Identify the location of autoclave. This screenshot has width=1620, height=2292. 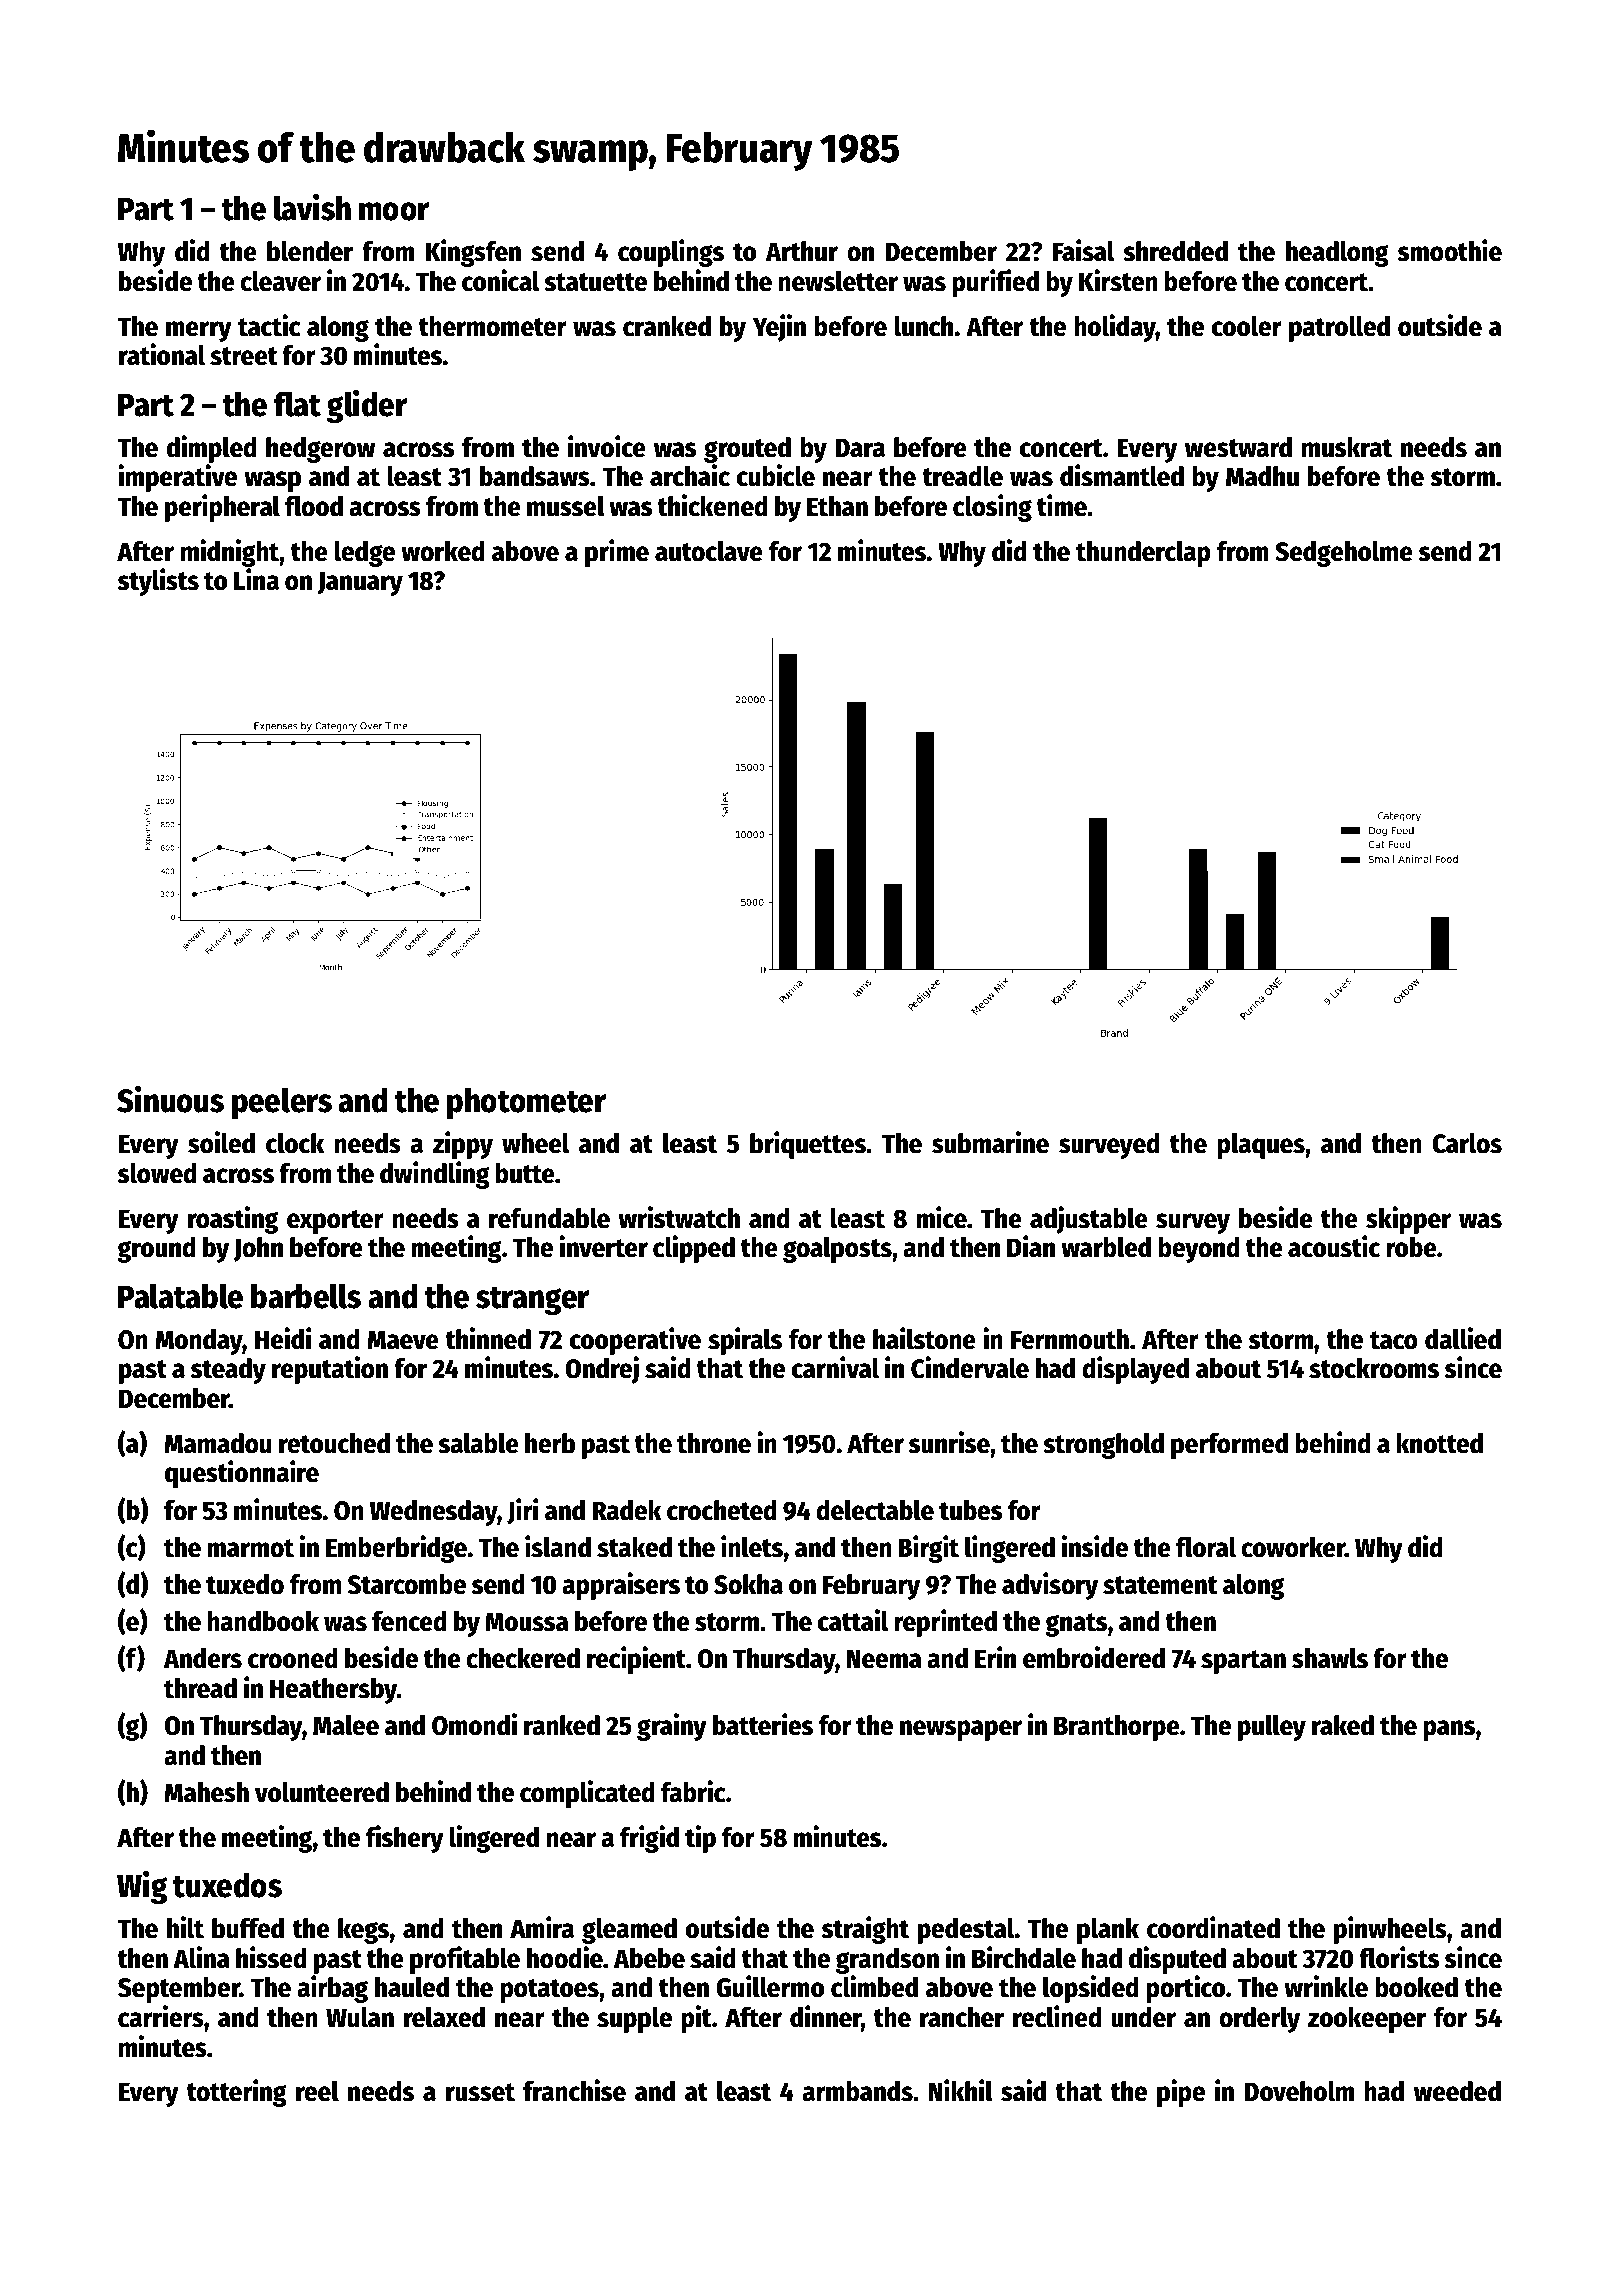
(709, 551).
